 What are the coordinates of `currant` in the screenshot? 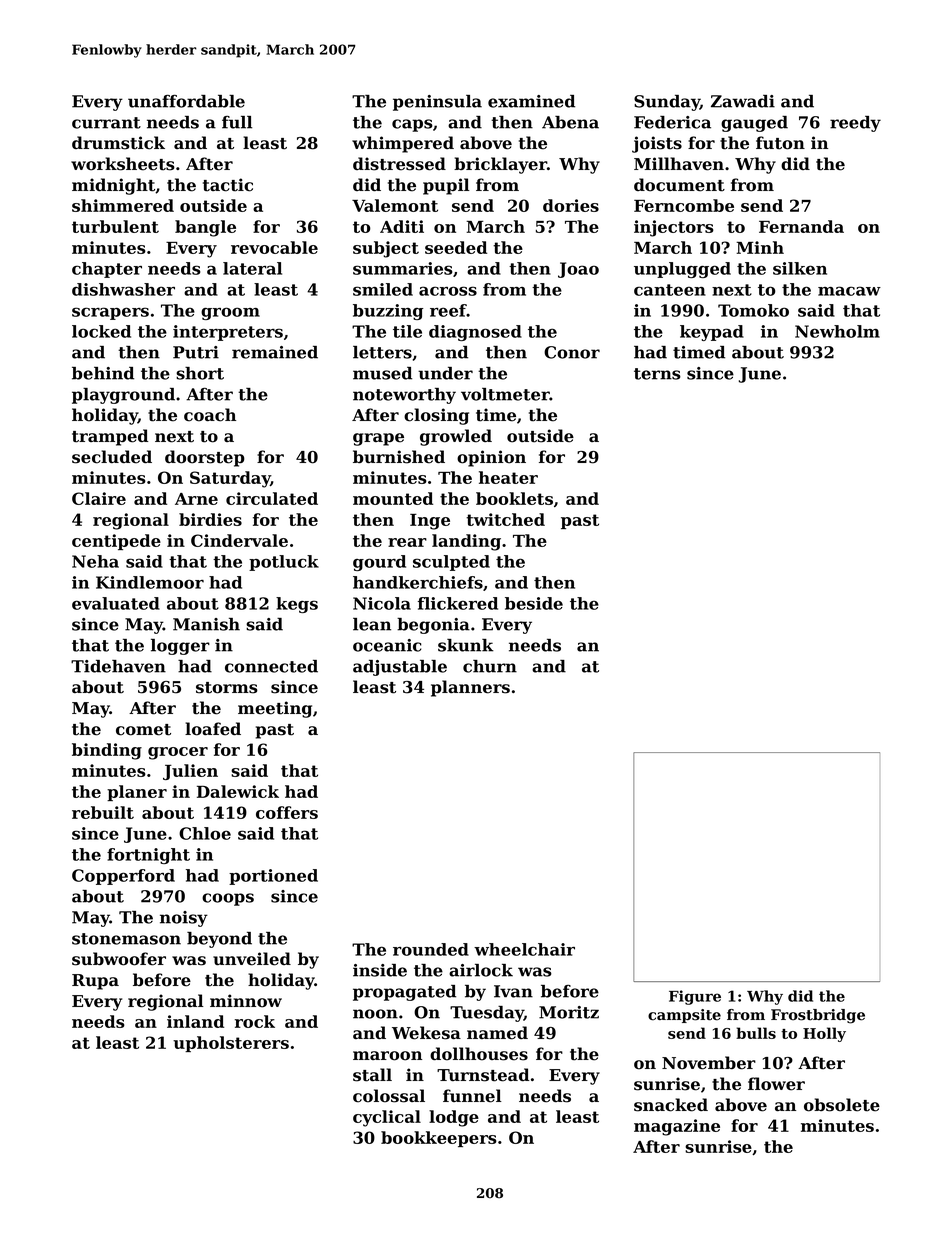 It's located at (106, 123).
